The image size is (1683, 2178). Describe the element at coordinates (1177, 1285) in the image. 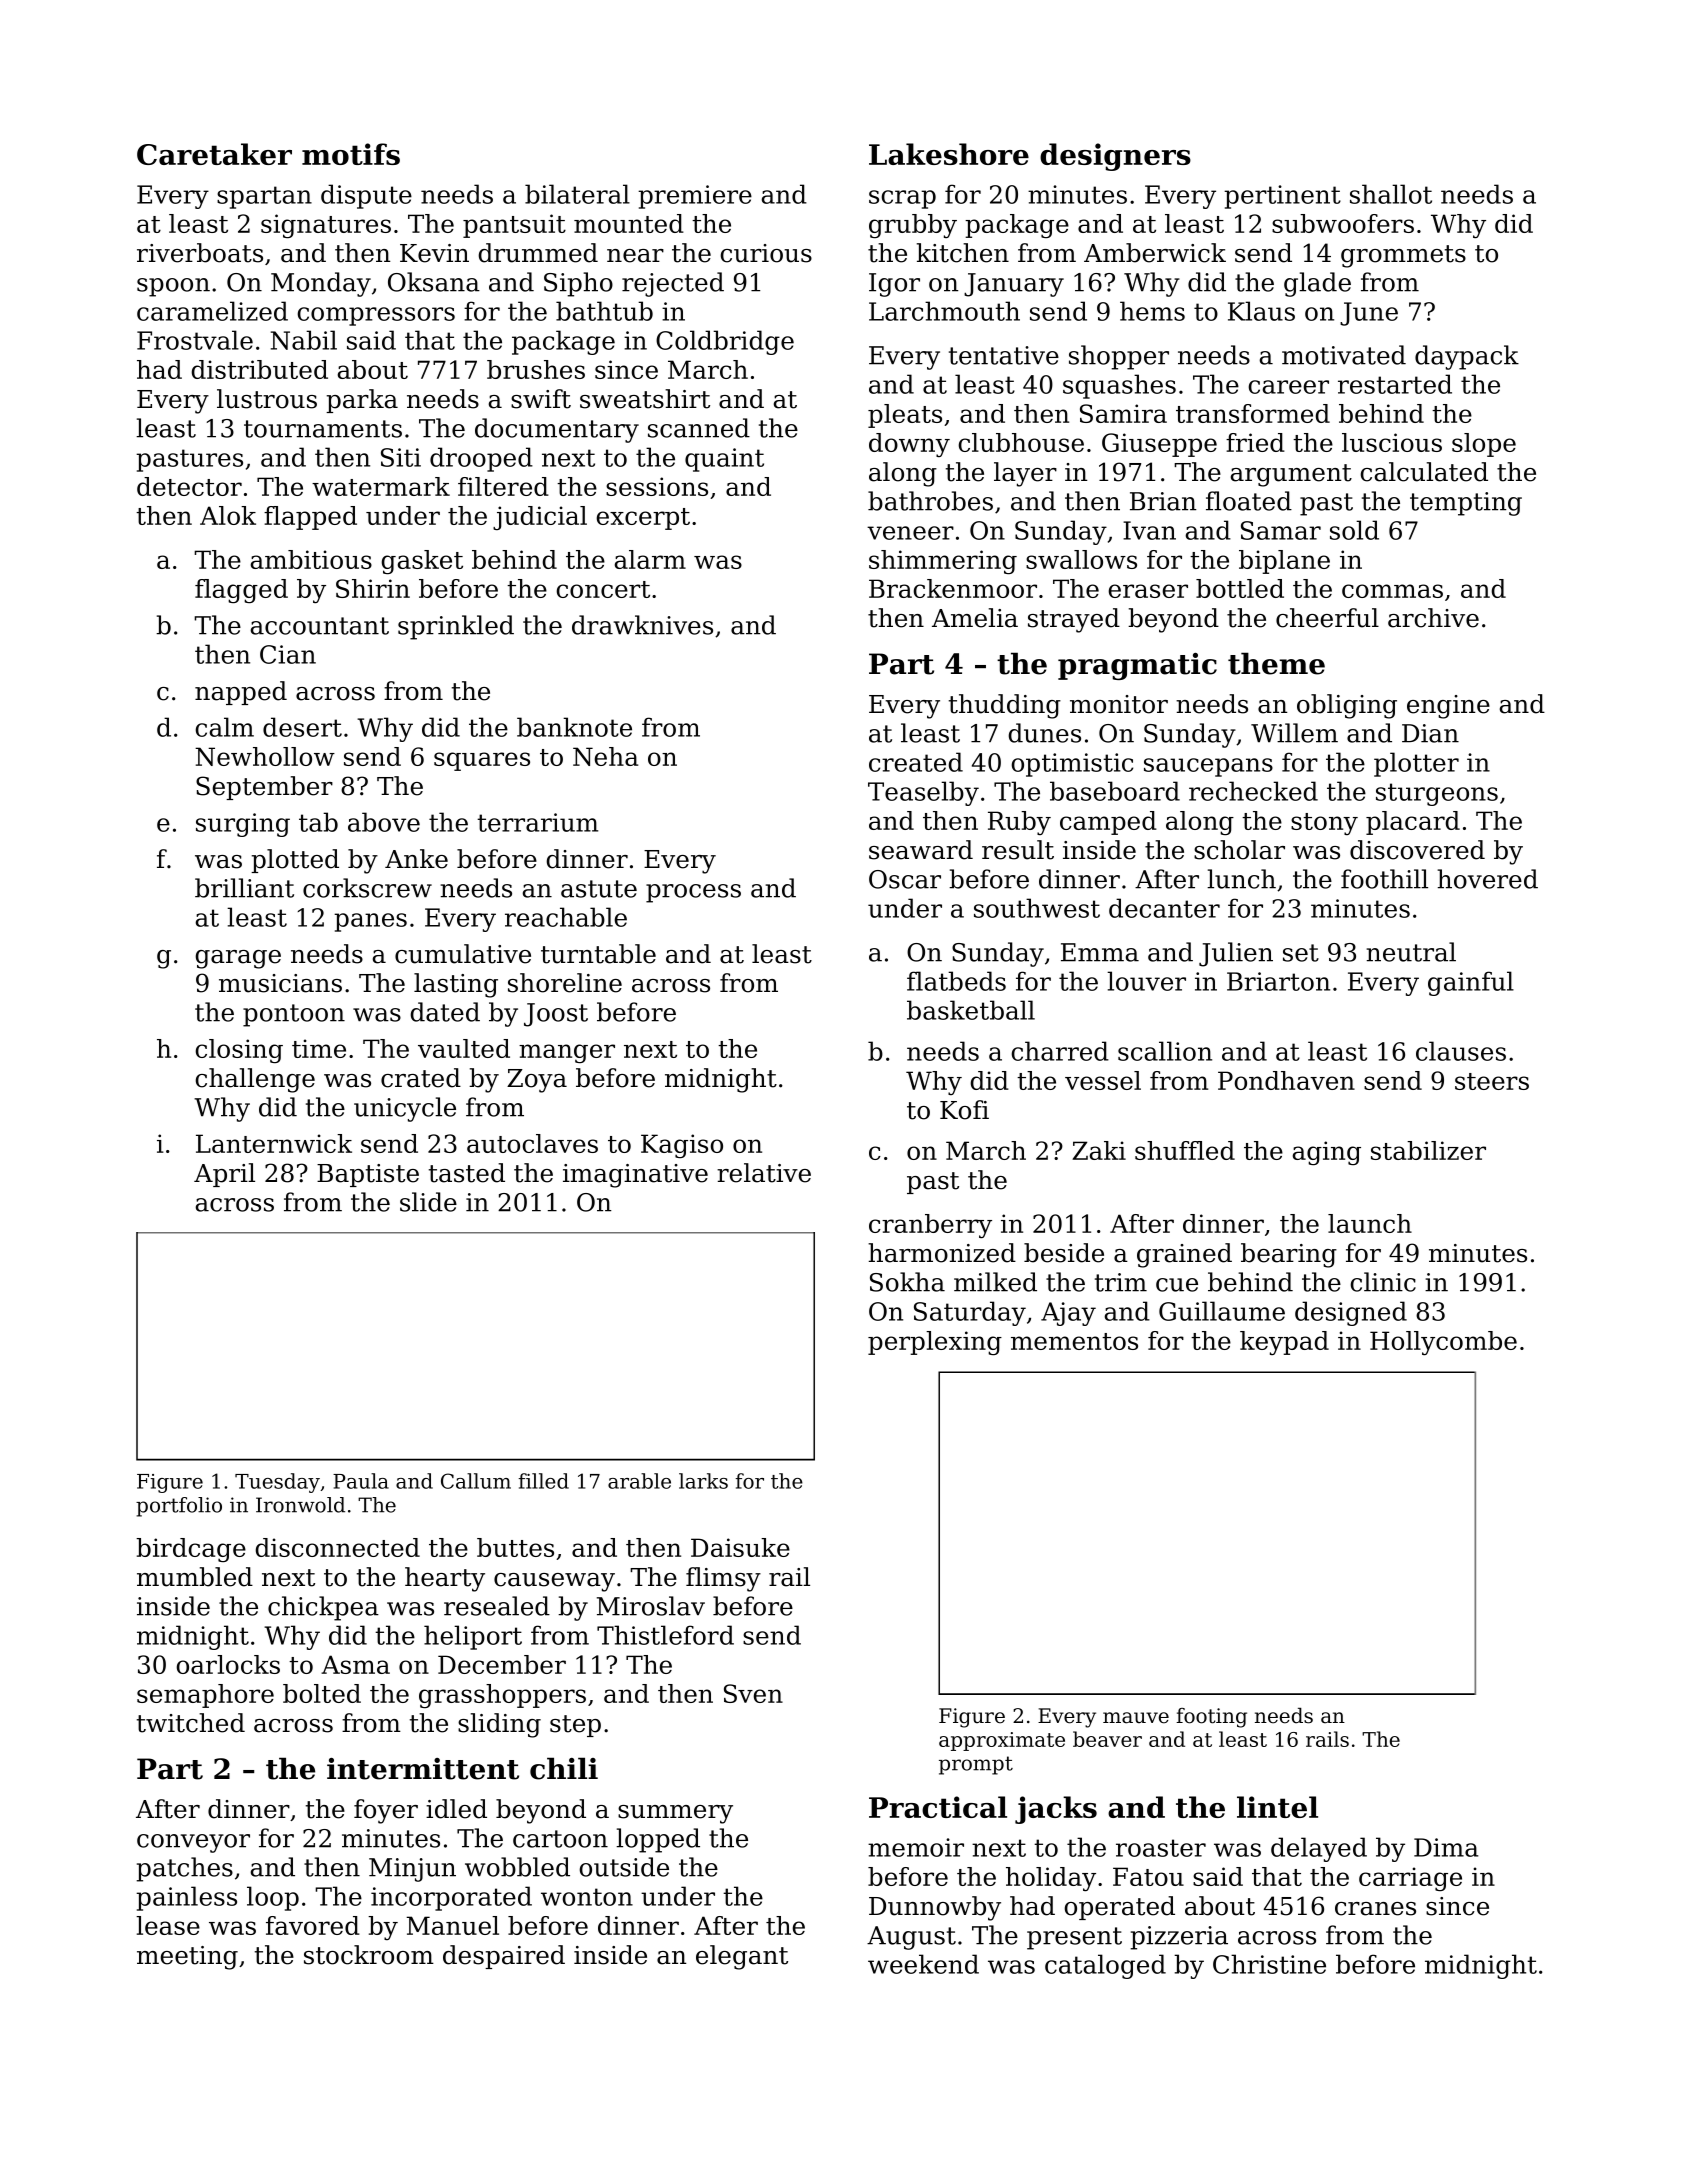

I see `cue` at that location.
